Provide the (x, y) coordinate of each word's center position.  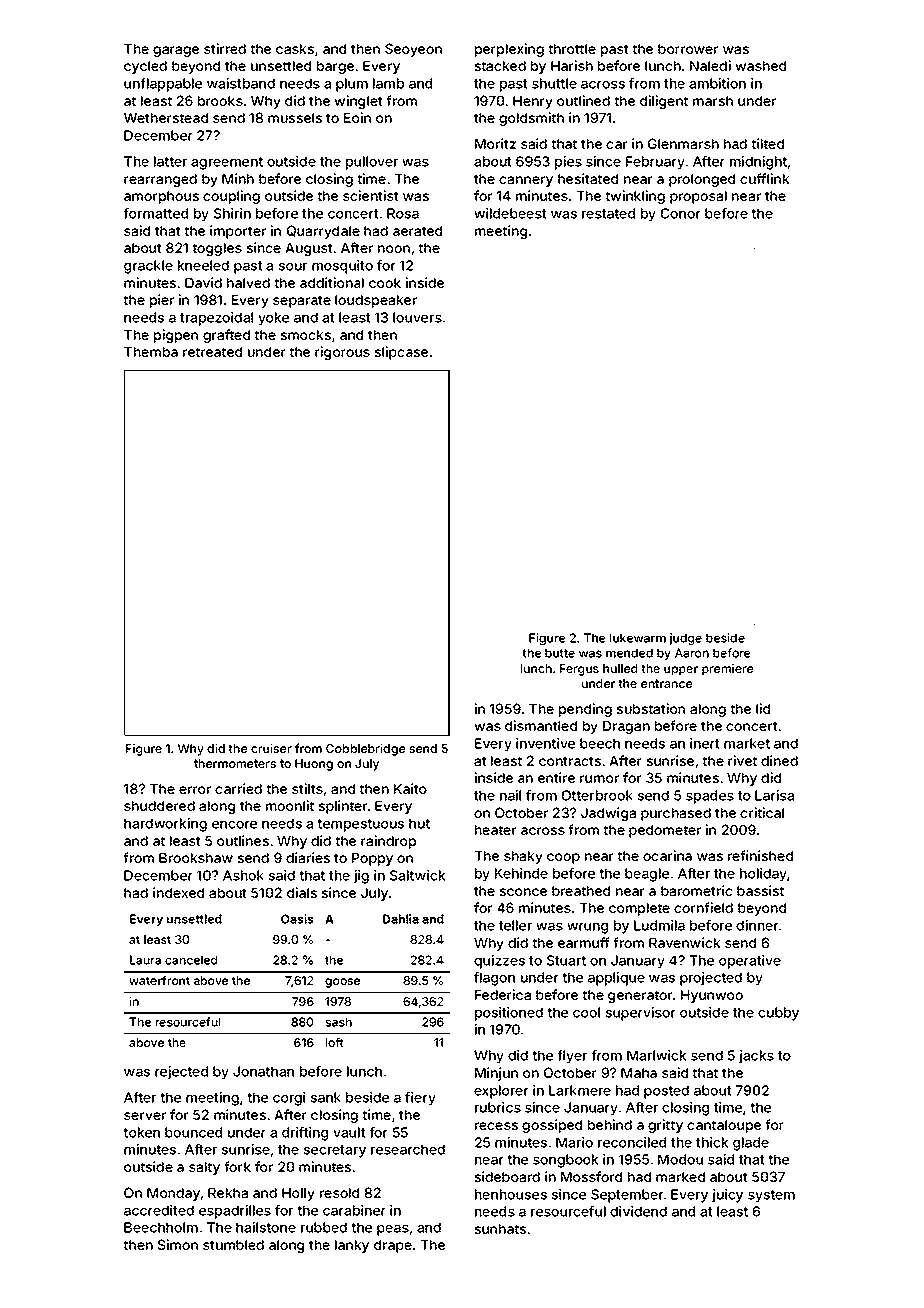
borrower (688, 49)
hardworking (165, 825)
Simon (178, 1244)
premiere (727, 669)
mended (629, 653)
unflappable (163, 85)
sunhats (500, 1229)
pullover (372, 163)
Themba (151, 352)
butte (560, 653)
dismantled (541, 725)
